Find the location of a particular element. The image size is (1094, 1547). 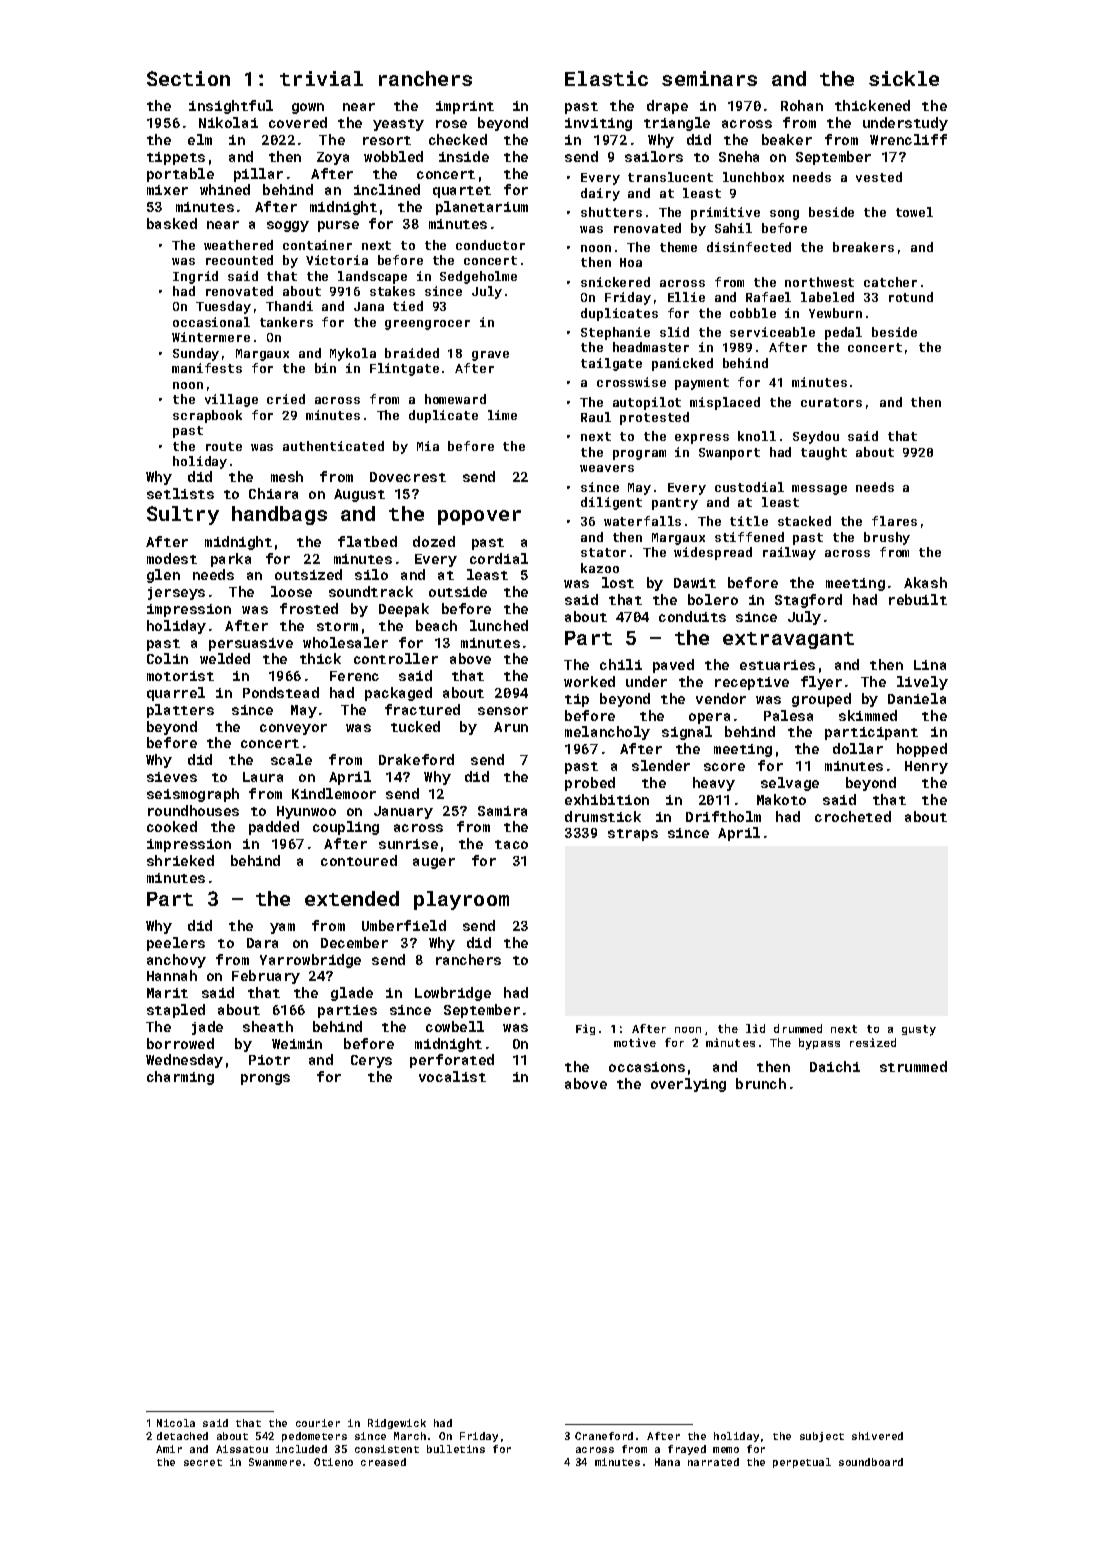

Cerys is located at coordinates (371, 1061).
